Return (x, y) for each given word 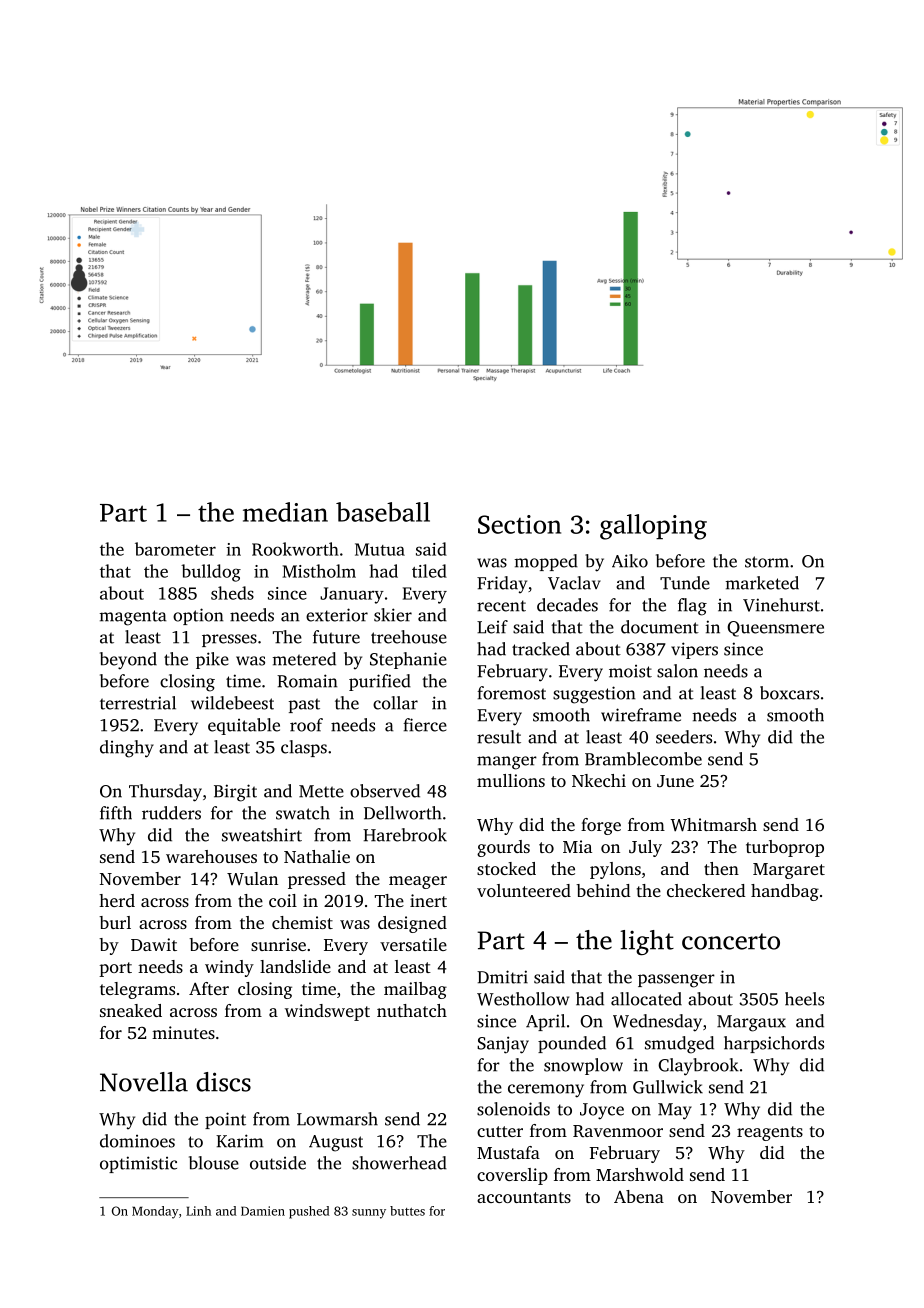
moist (630, 671)
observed (385, 791)
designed (412, 924)
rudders (171, 813)
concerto (731, 941)
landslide (295, 966)
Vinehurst (781, 605)
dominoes (137, 1141)
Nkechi (599, 780)
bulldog (211, 573)
